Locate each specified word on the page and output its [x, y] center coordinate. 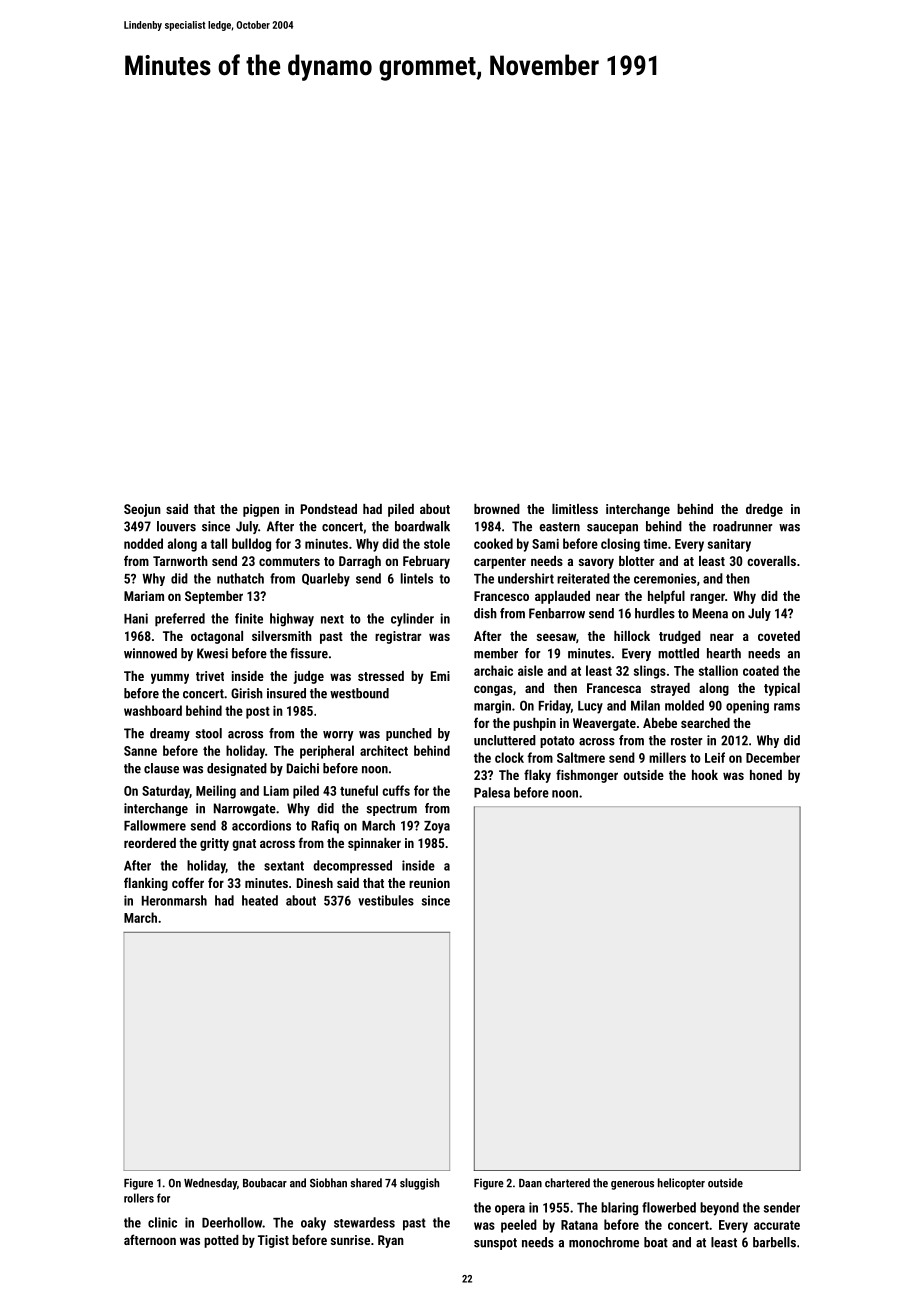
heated [260, 900]
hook [705, 775]
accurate [777, 1225]
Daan [530, 1183]
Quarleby [326, 580]
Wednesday [210, 1184]
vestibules [386, 900]
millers [667, 757]
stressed [381, 676]
